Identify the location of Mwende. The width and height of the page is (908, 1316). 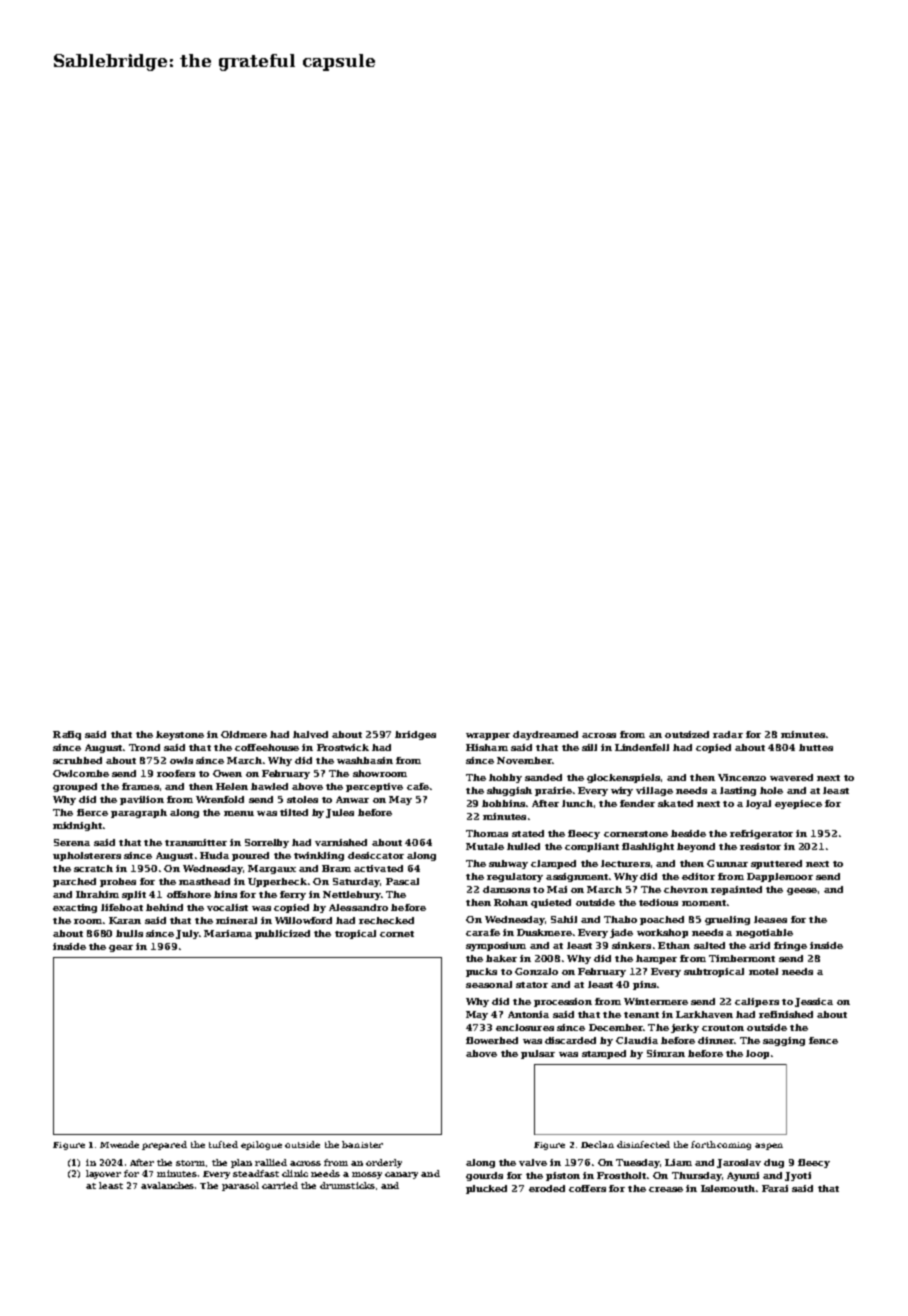
(119, 1144).
